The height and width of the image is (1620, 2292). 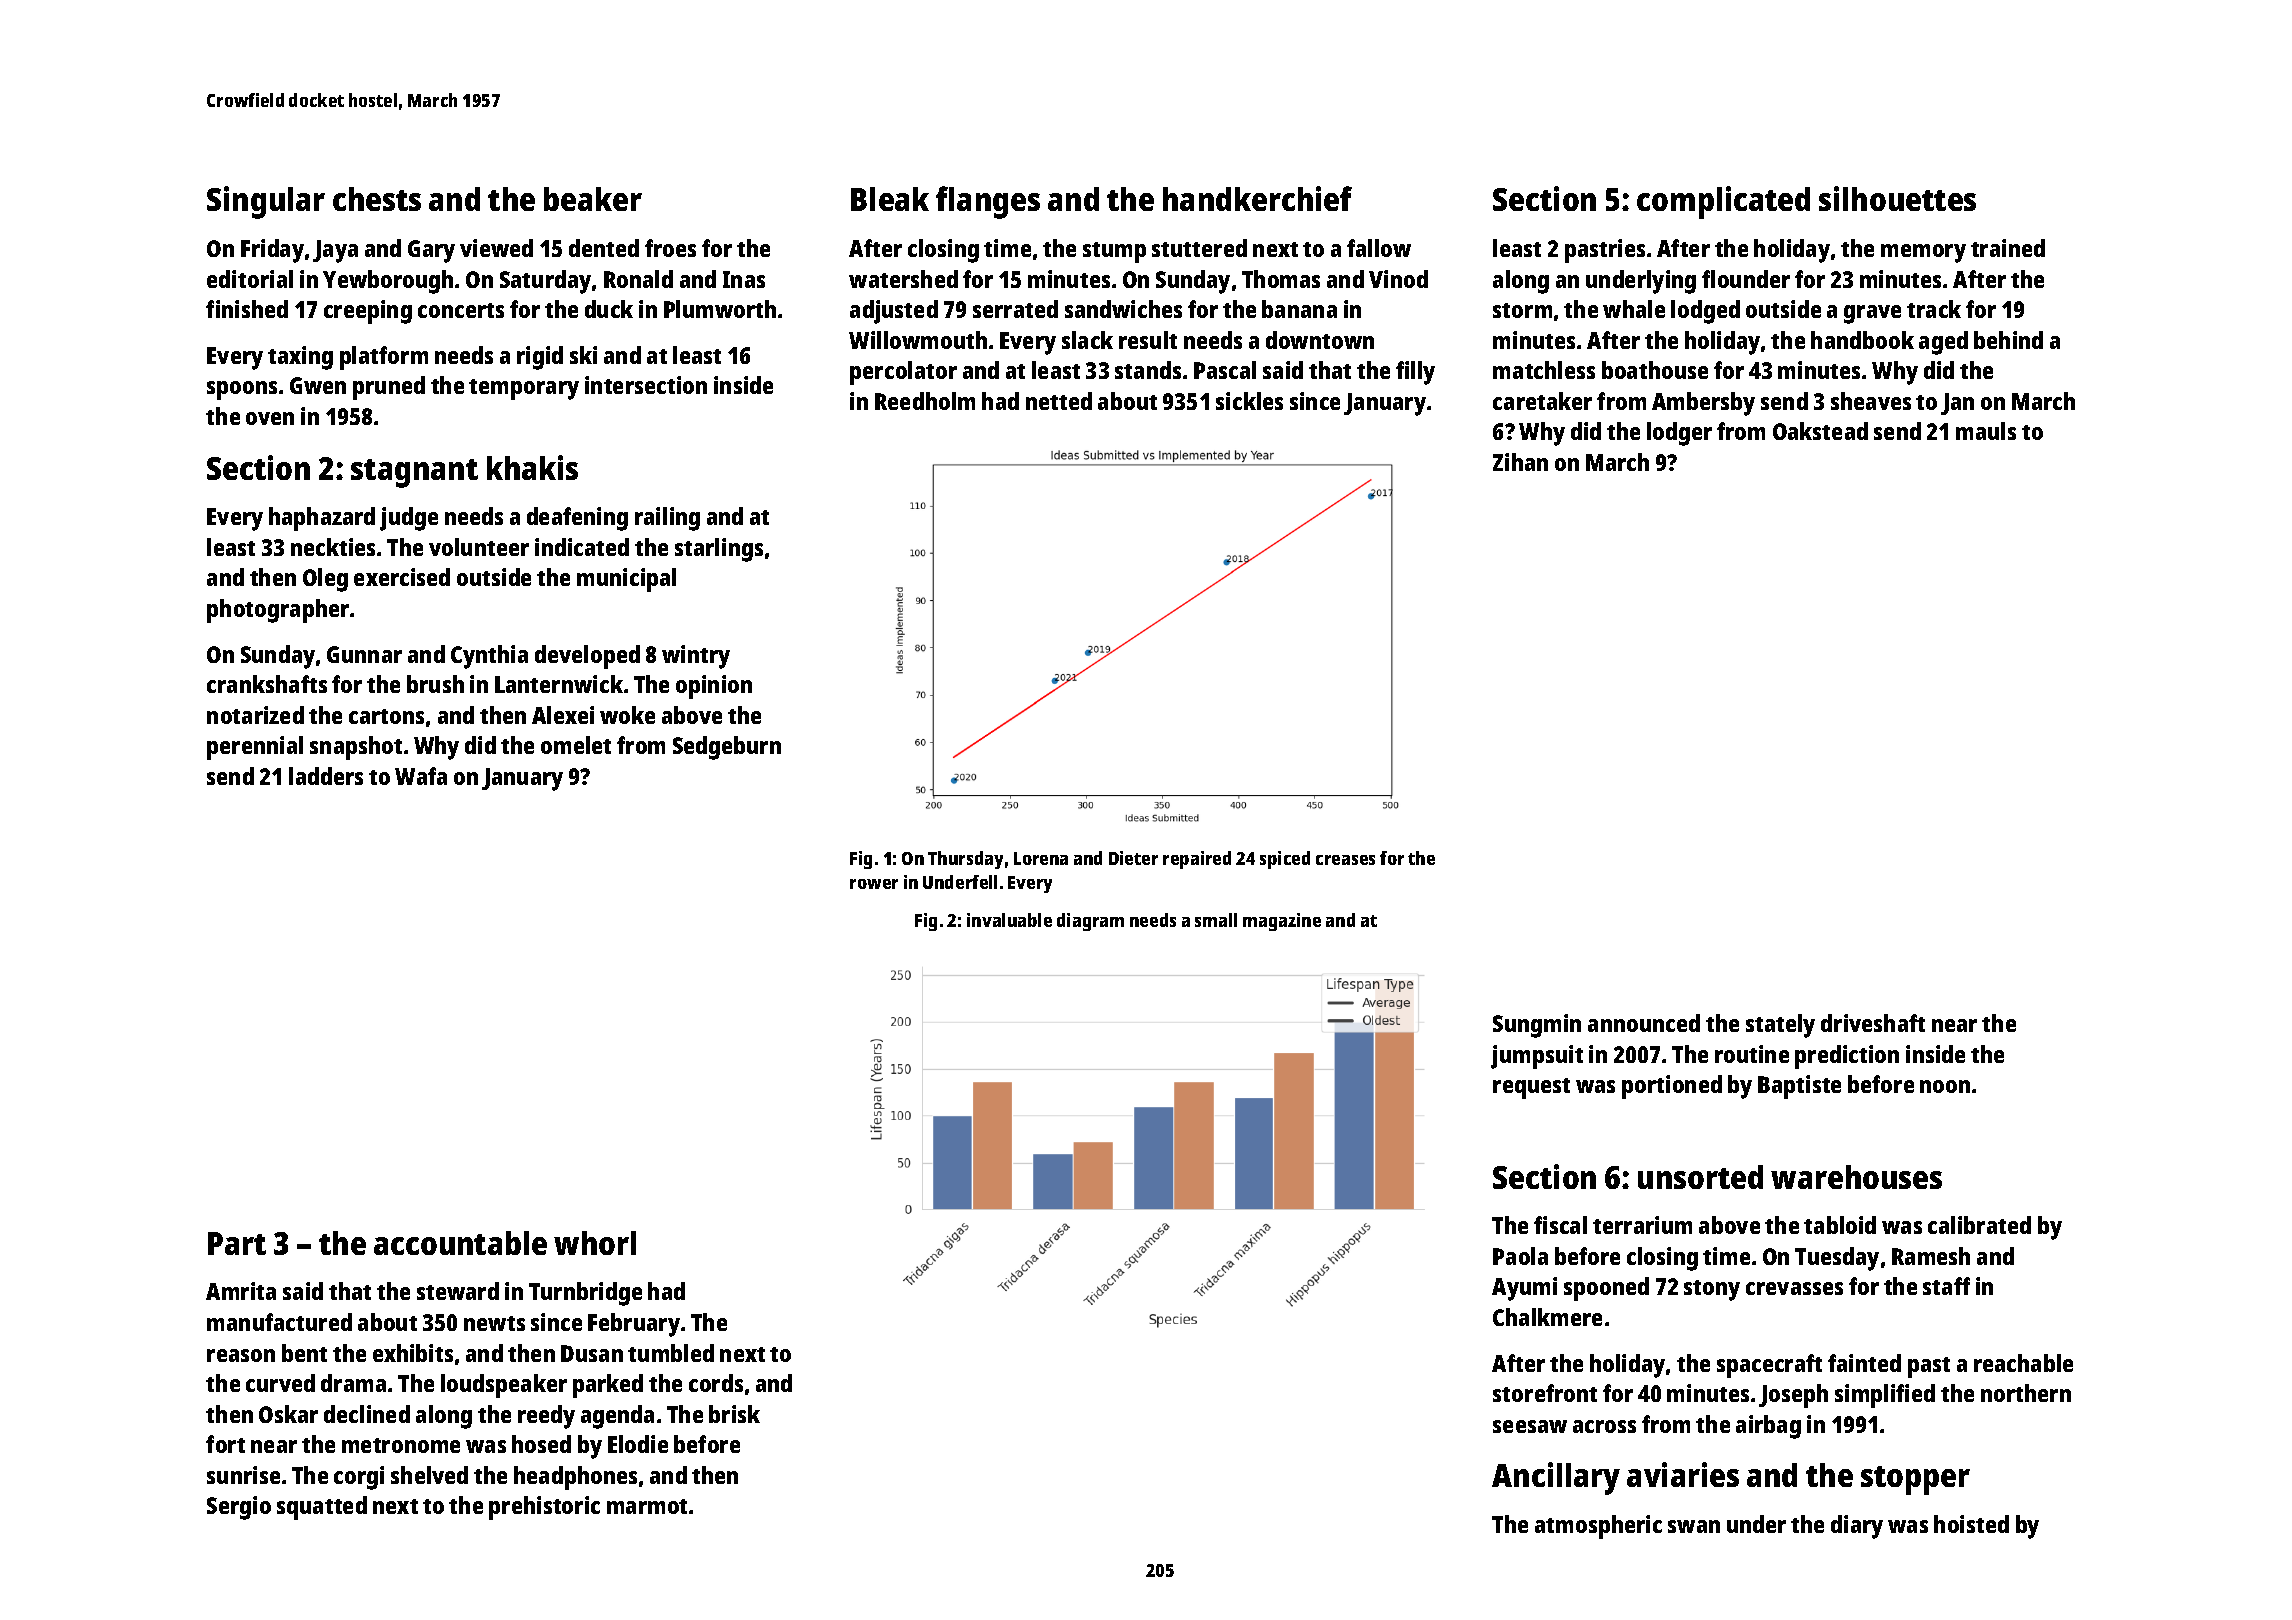 What do you see at coordinates (1257, 198) in the image?
I see `handkerchief` at bounding box center [1257, 198].
